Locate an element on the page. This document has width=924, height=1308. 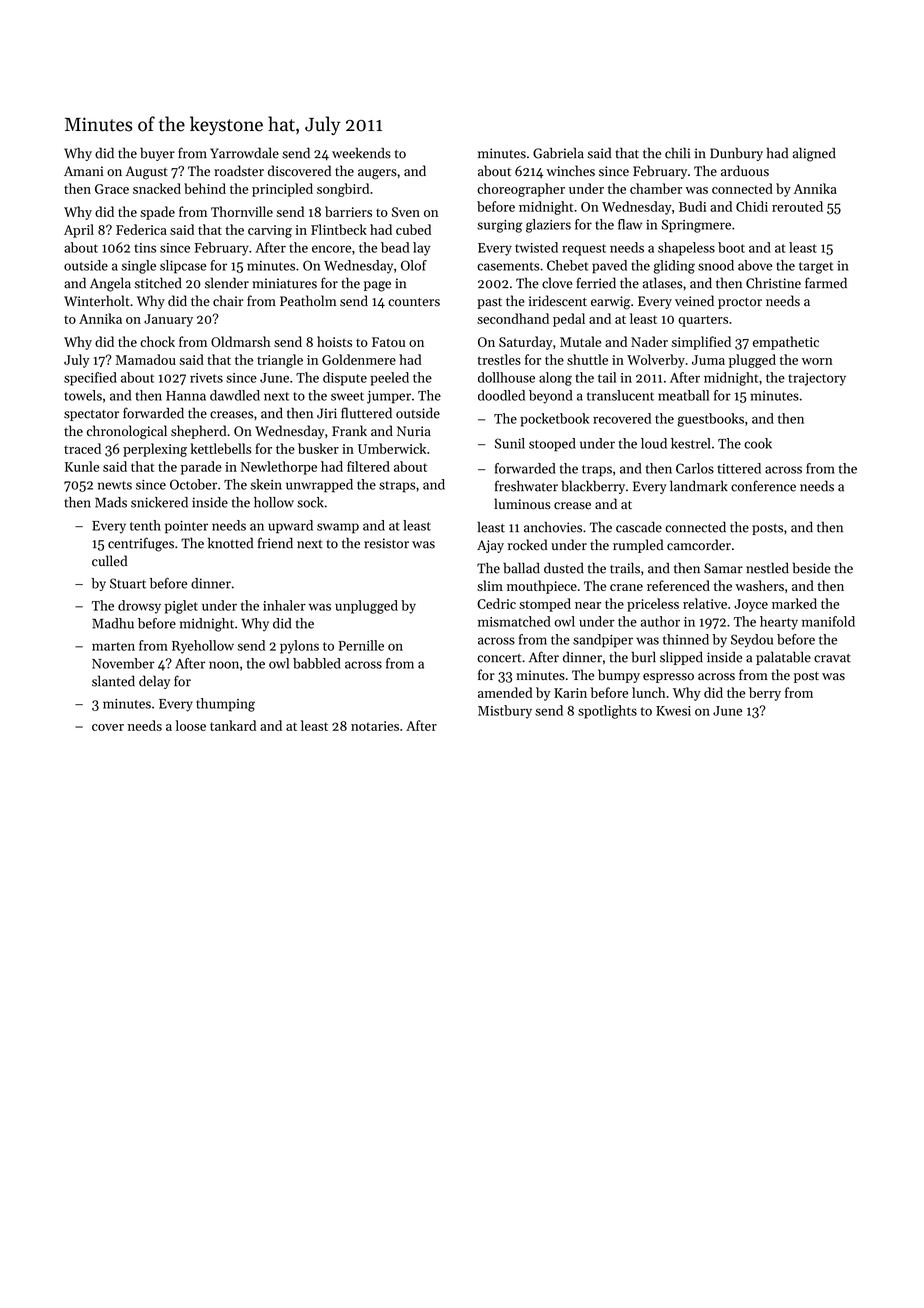
newts is located at coordinates (115, 485).
